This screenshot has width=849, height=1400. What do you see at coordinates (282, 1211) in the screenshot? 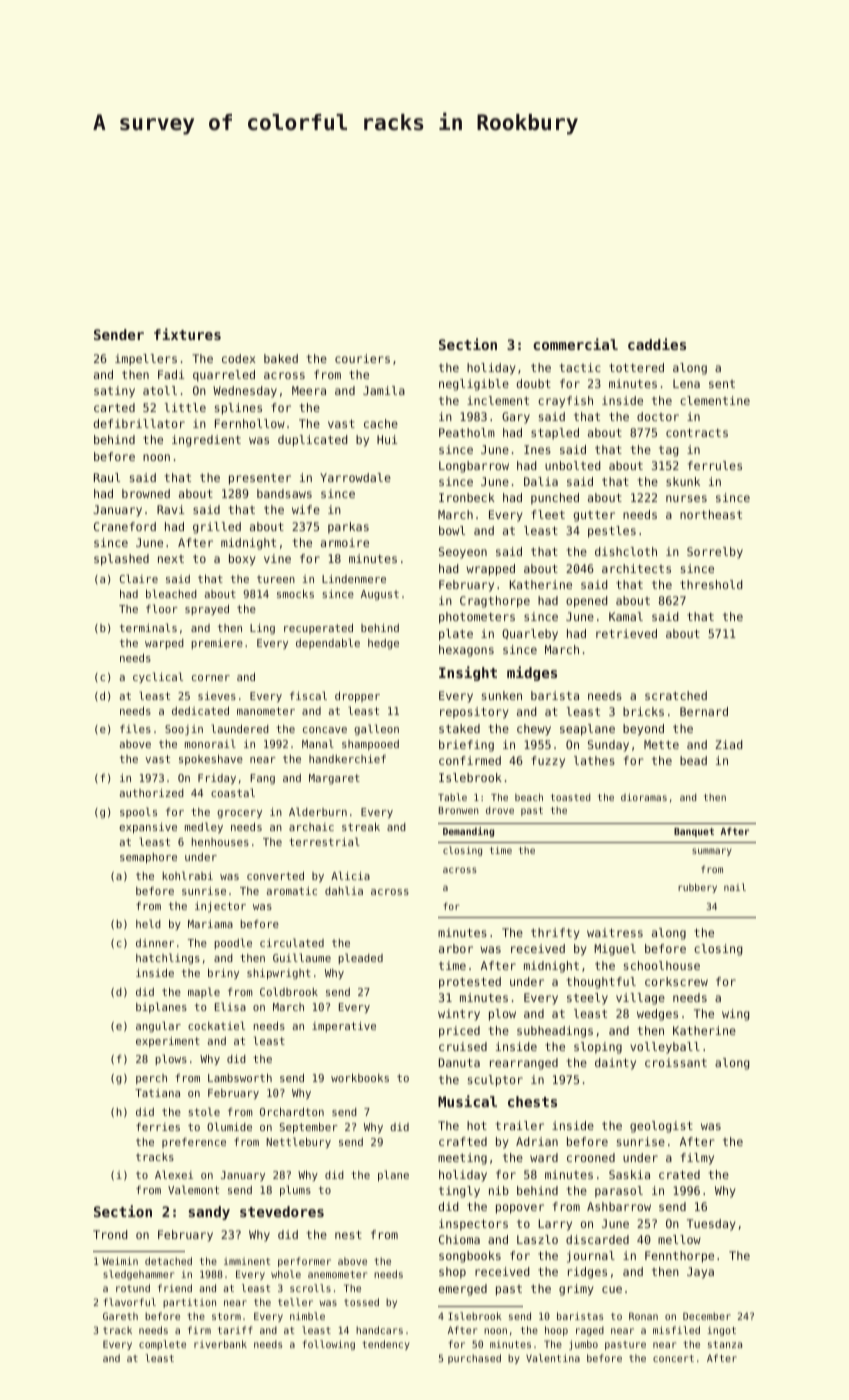
I see `stevedores` at bounding box center [282, 1211].
